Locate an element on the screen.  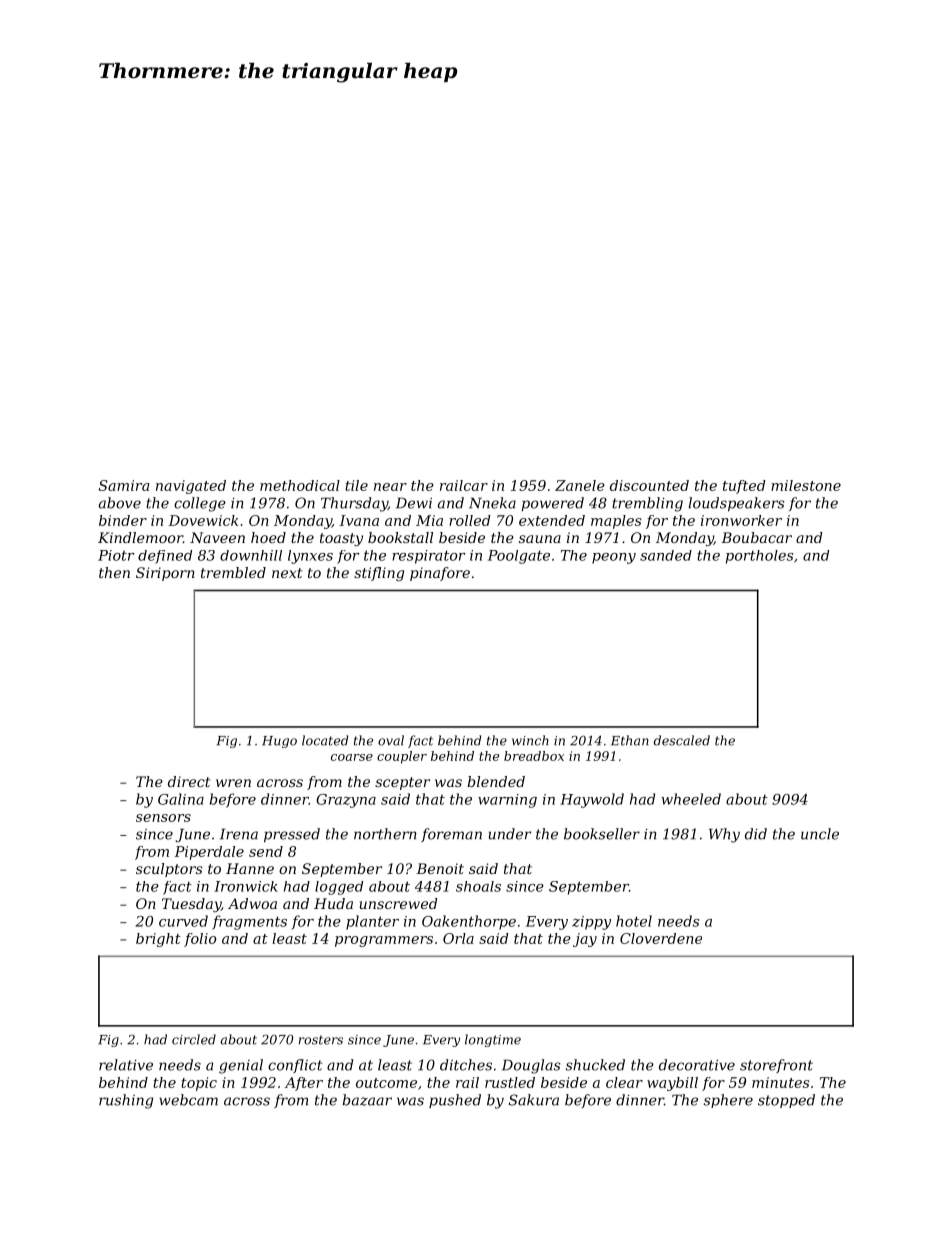
circled is located at coordinates (194, 1039).
